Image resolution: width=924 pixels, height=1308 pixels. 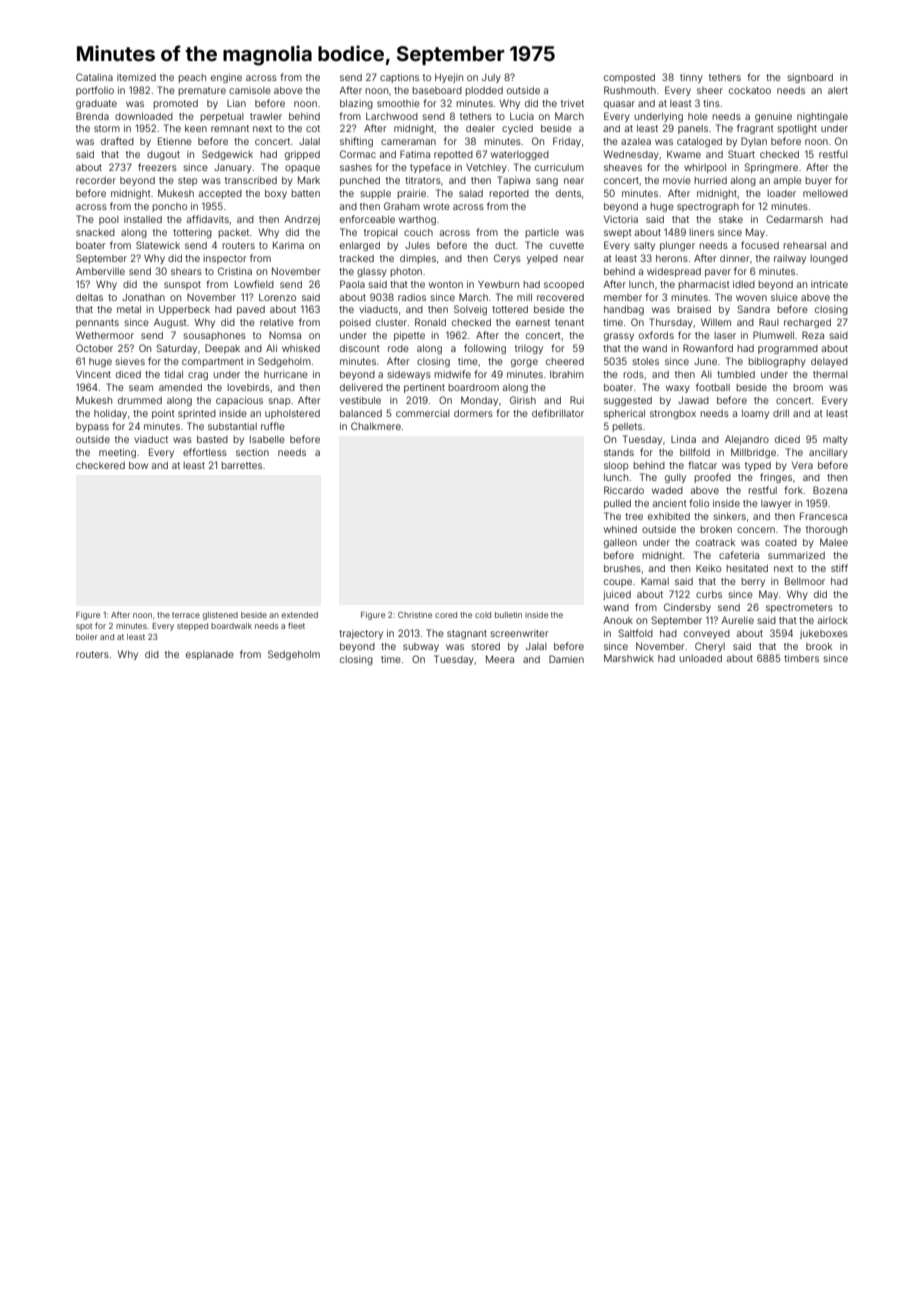 I want to click on composted, so click(x=629, y=78).
